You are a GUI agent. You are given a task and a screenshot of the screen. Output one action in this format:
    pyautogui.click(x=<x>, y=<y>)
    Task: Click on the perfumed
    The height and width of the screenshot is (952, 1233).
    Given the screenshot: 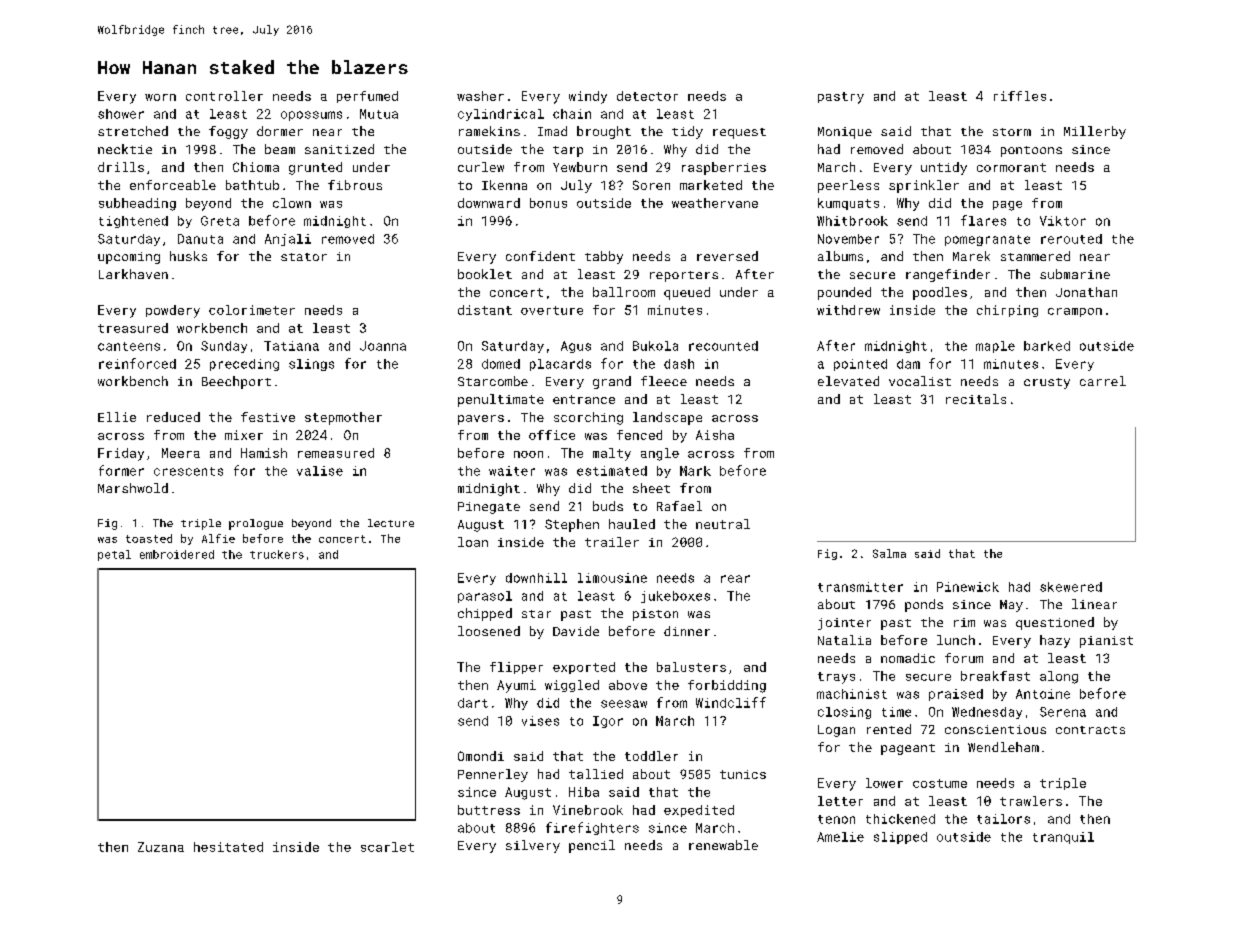 What is the action you would take?
    pyautogui.click(x=367, y=97)
